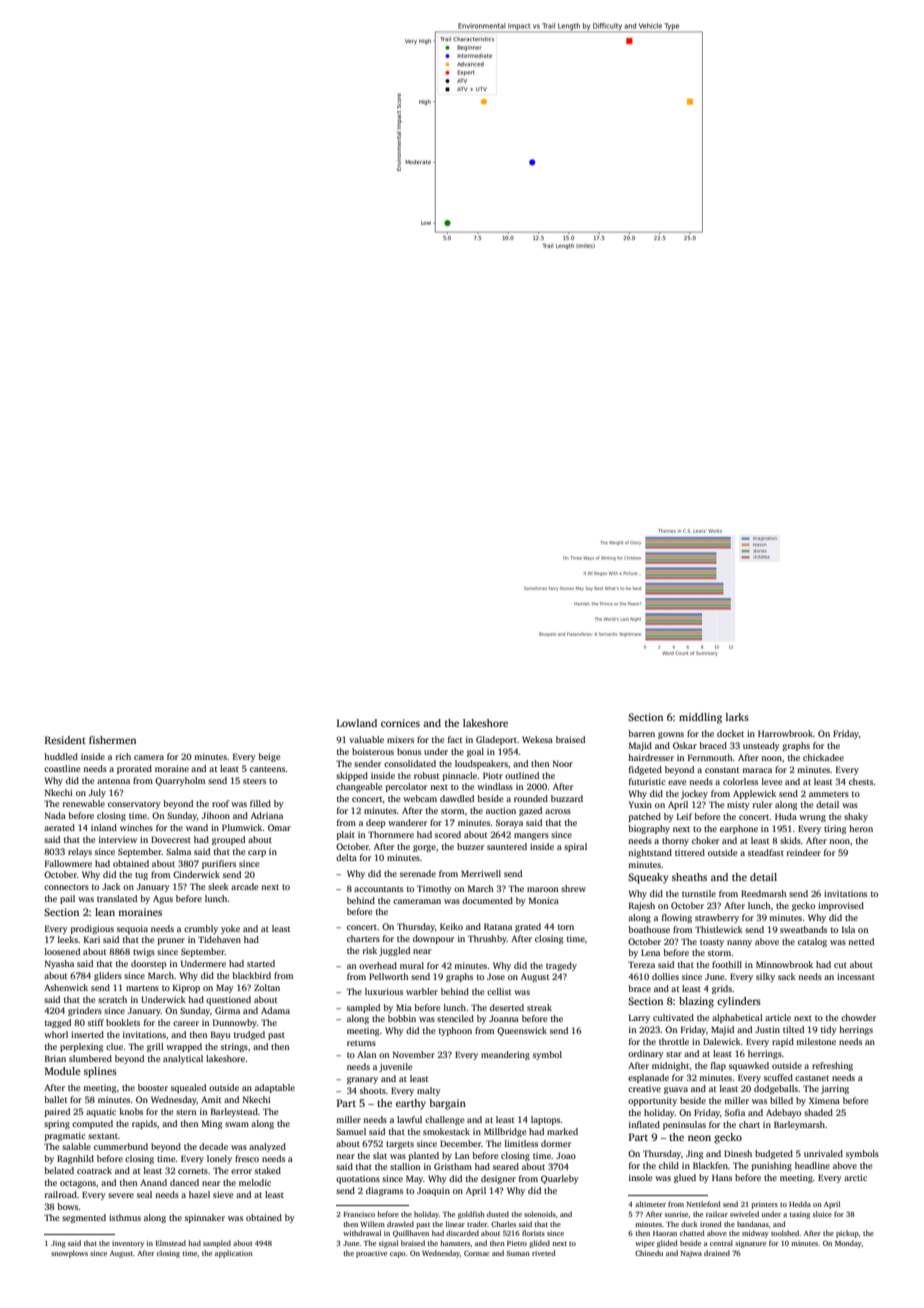  Describe the element at coordinates (848, 929) in the screenshot. I see `Isla` at that location.
